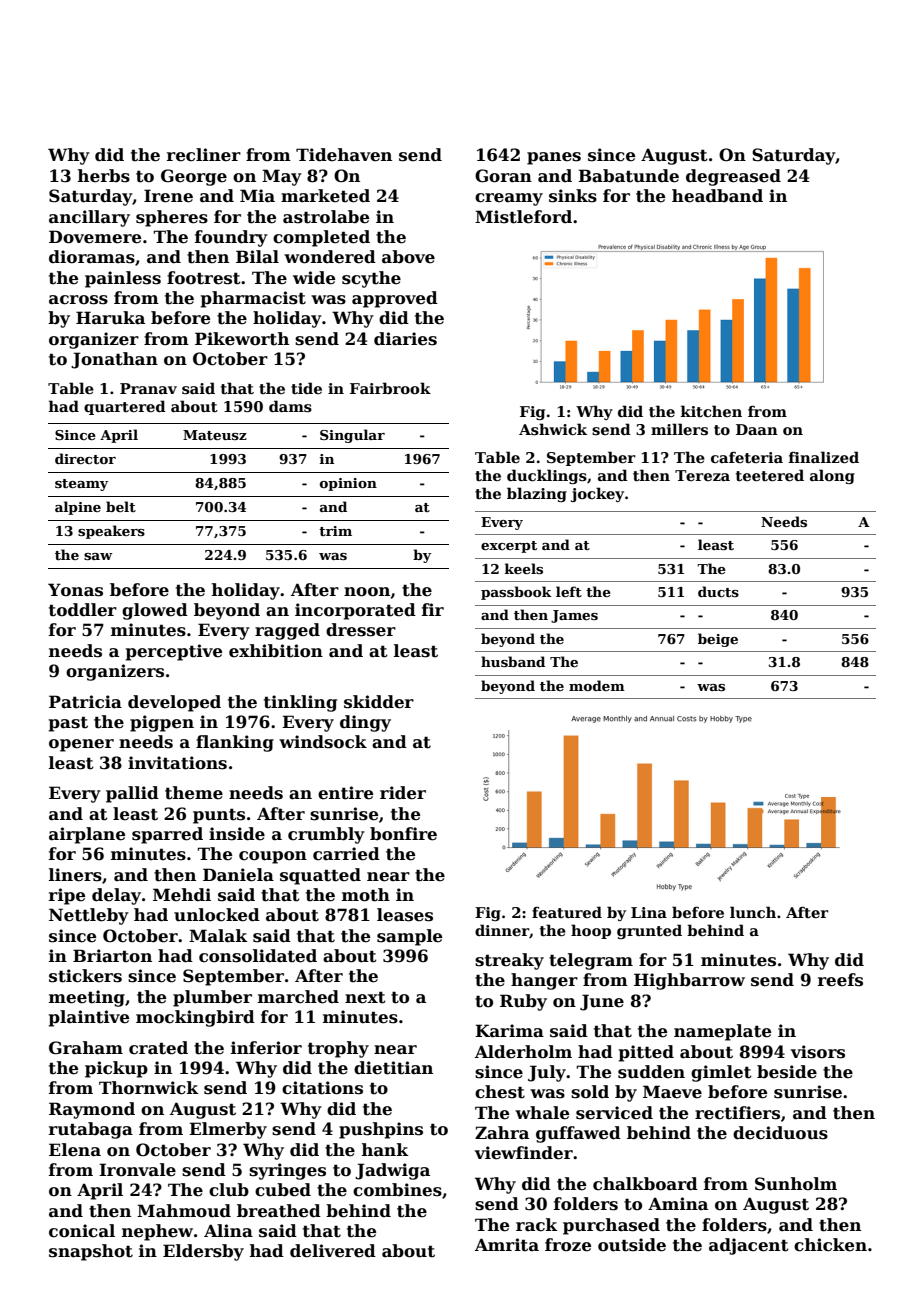 The image size is (924, 1314). Describe the element at coordinates (711, 411) in the screenshot. I see `kitchen` at that location.
